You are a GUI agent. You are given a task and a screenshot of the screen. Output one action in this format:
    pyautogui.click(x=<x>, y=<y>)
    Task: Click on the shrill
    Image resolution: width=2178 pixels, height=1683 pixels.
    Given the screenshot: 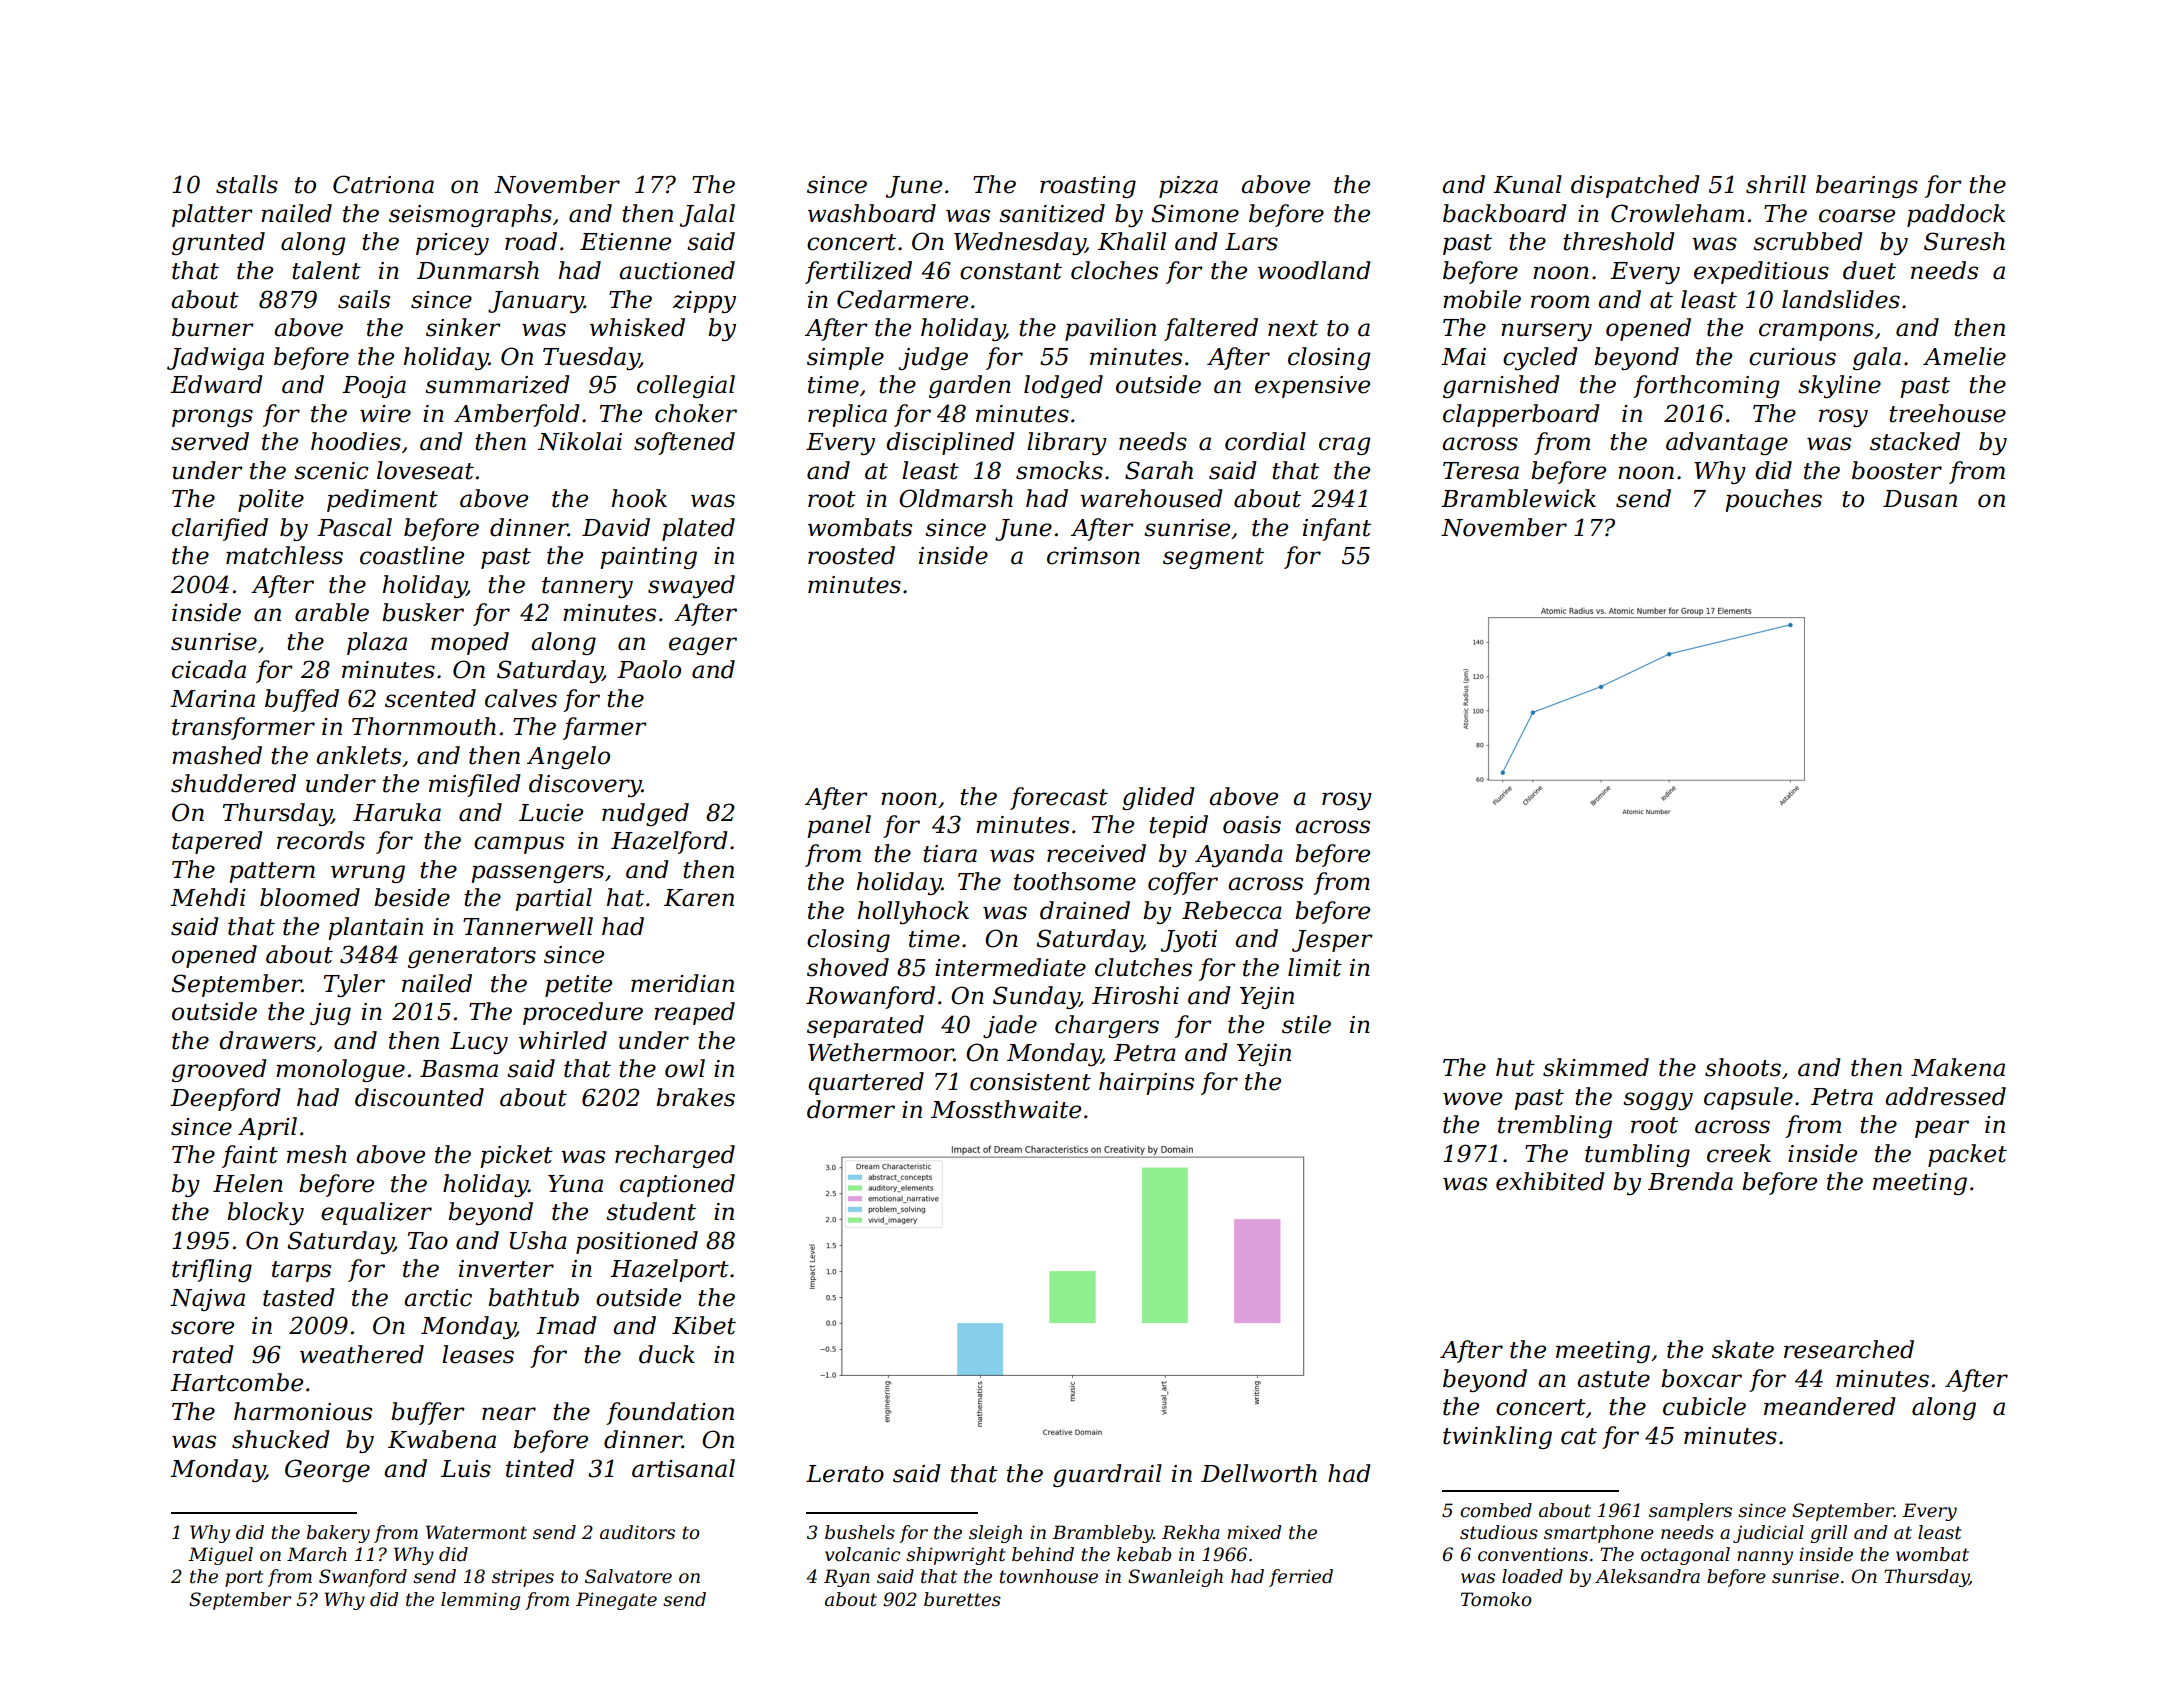 What is the action you would take?
    pyautogui.click(x=1776, y=184)
